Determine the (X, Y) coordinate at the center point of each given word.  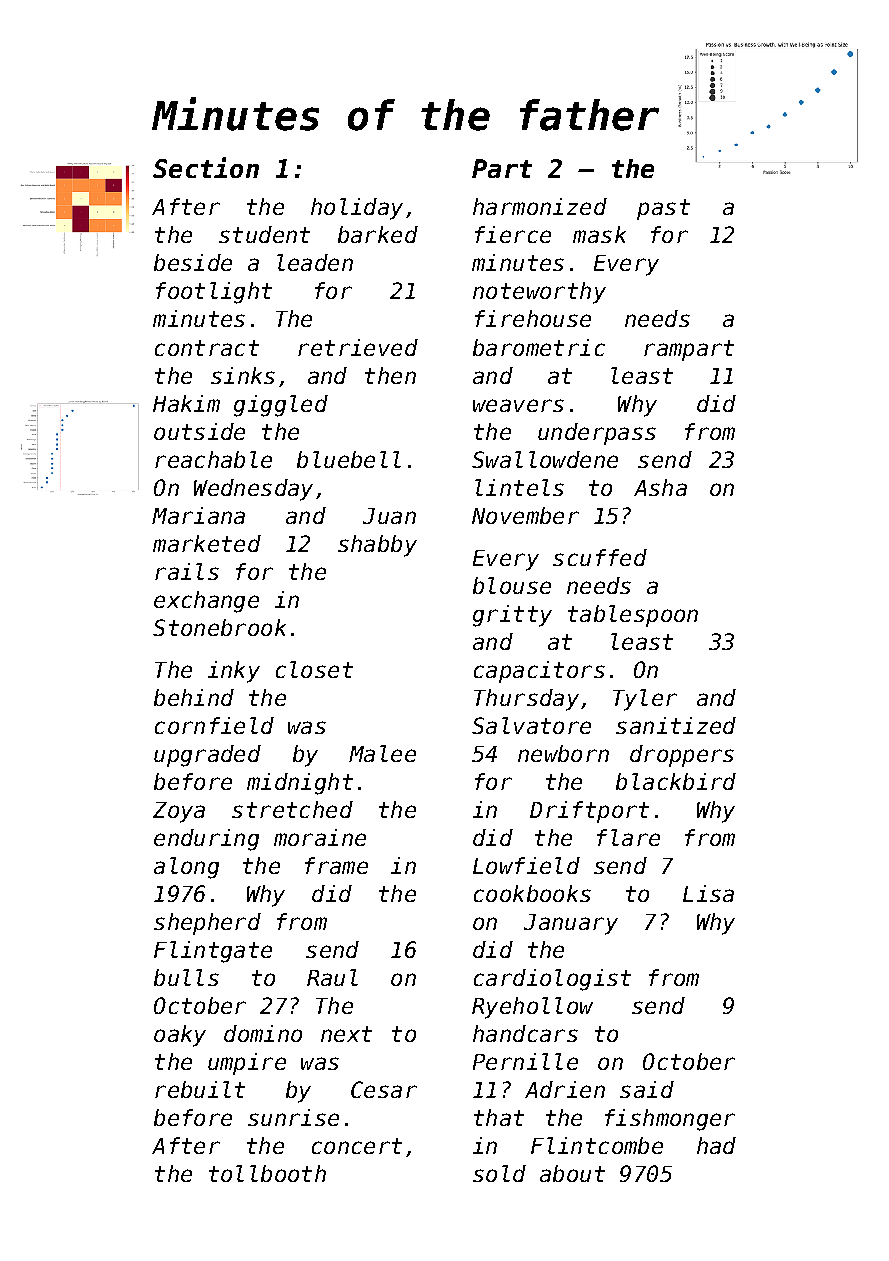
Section (206, 167)
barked (378, 234)
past (663, 209)
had (716, 1145)
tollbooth (267, 1173)
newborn (563, 753)
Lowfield (526, 865)
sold (499, 1173)
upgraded (207, 756)
